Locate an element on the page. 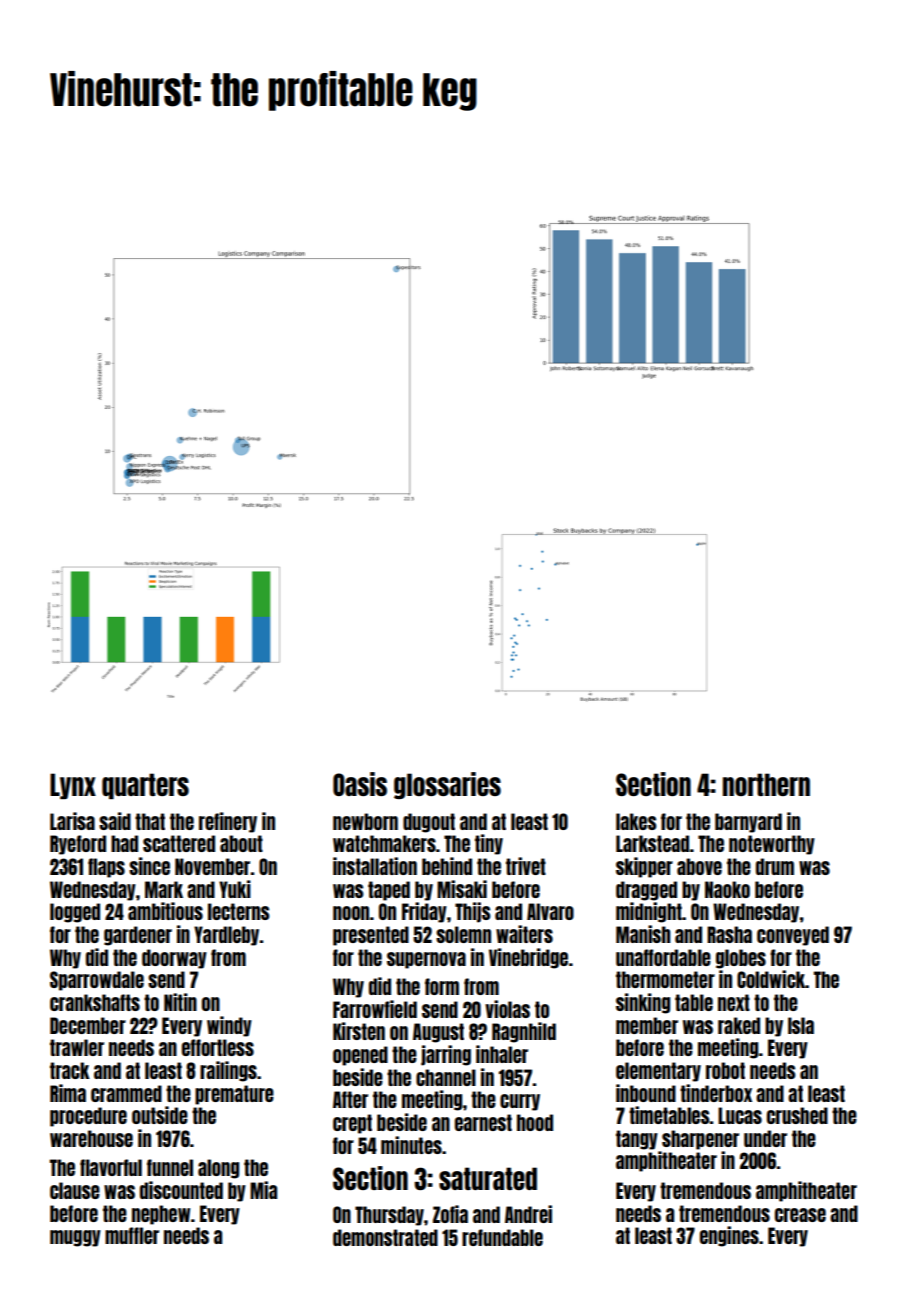 The image size is (908, 1316). glossaries is located at coordinates (447, 785).
